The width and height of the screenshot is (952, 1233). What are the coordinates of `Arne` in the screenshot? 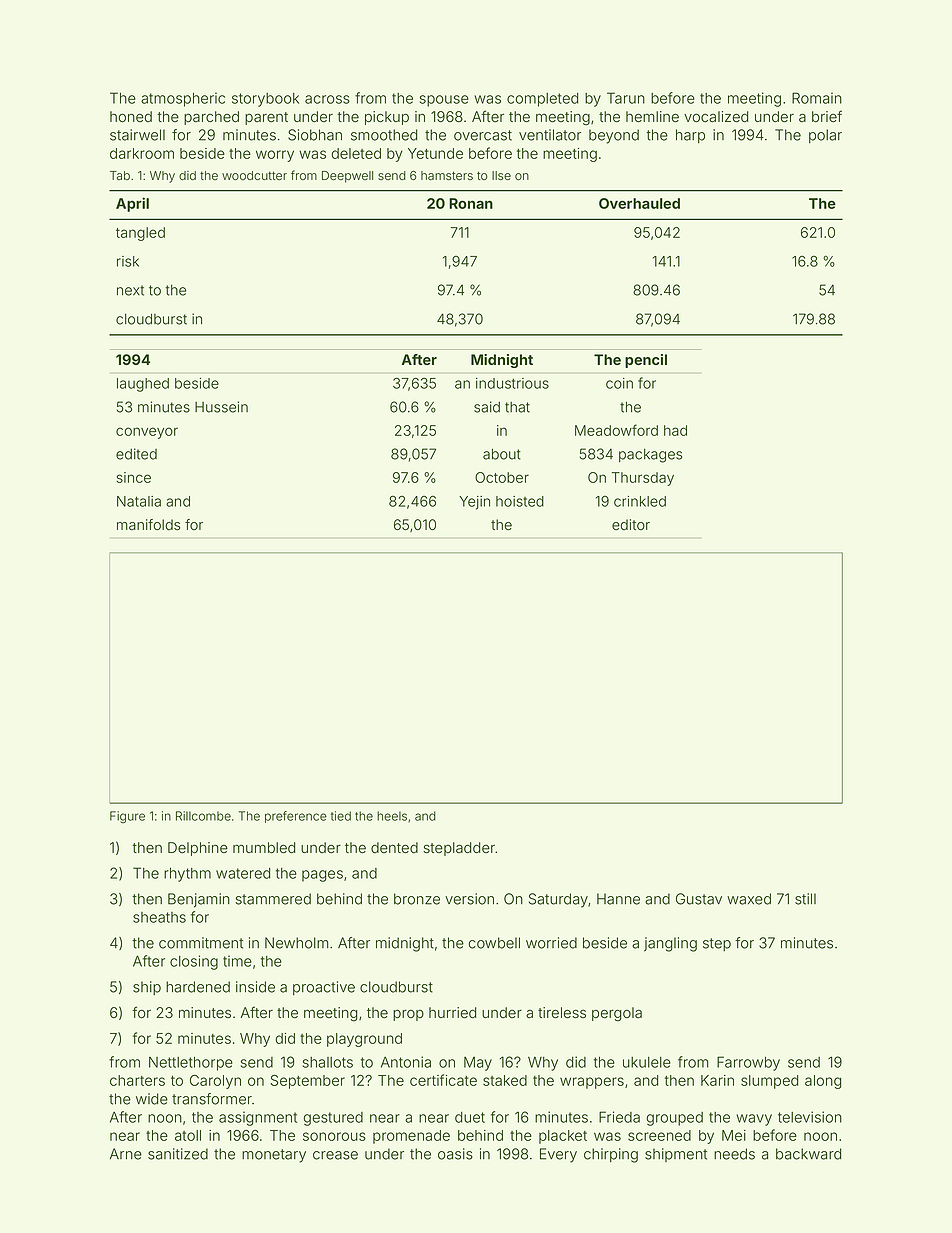 It's located at (126, 1154).
